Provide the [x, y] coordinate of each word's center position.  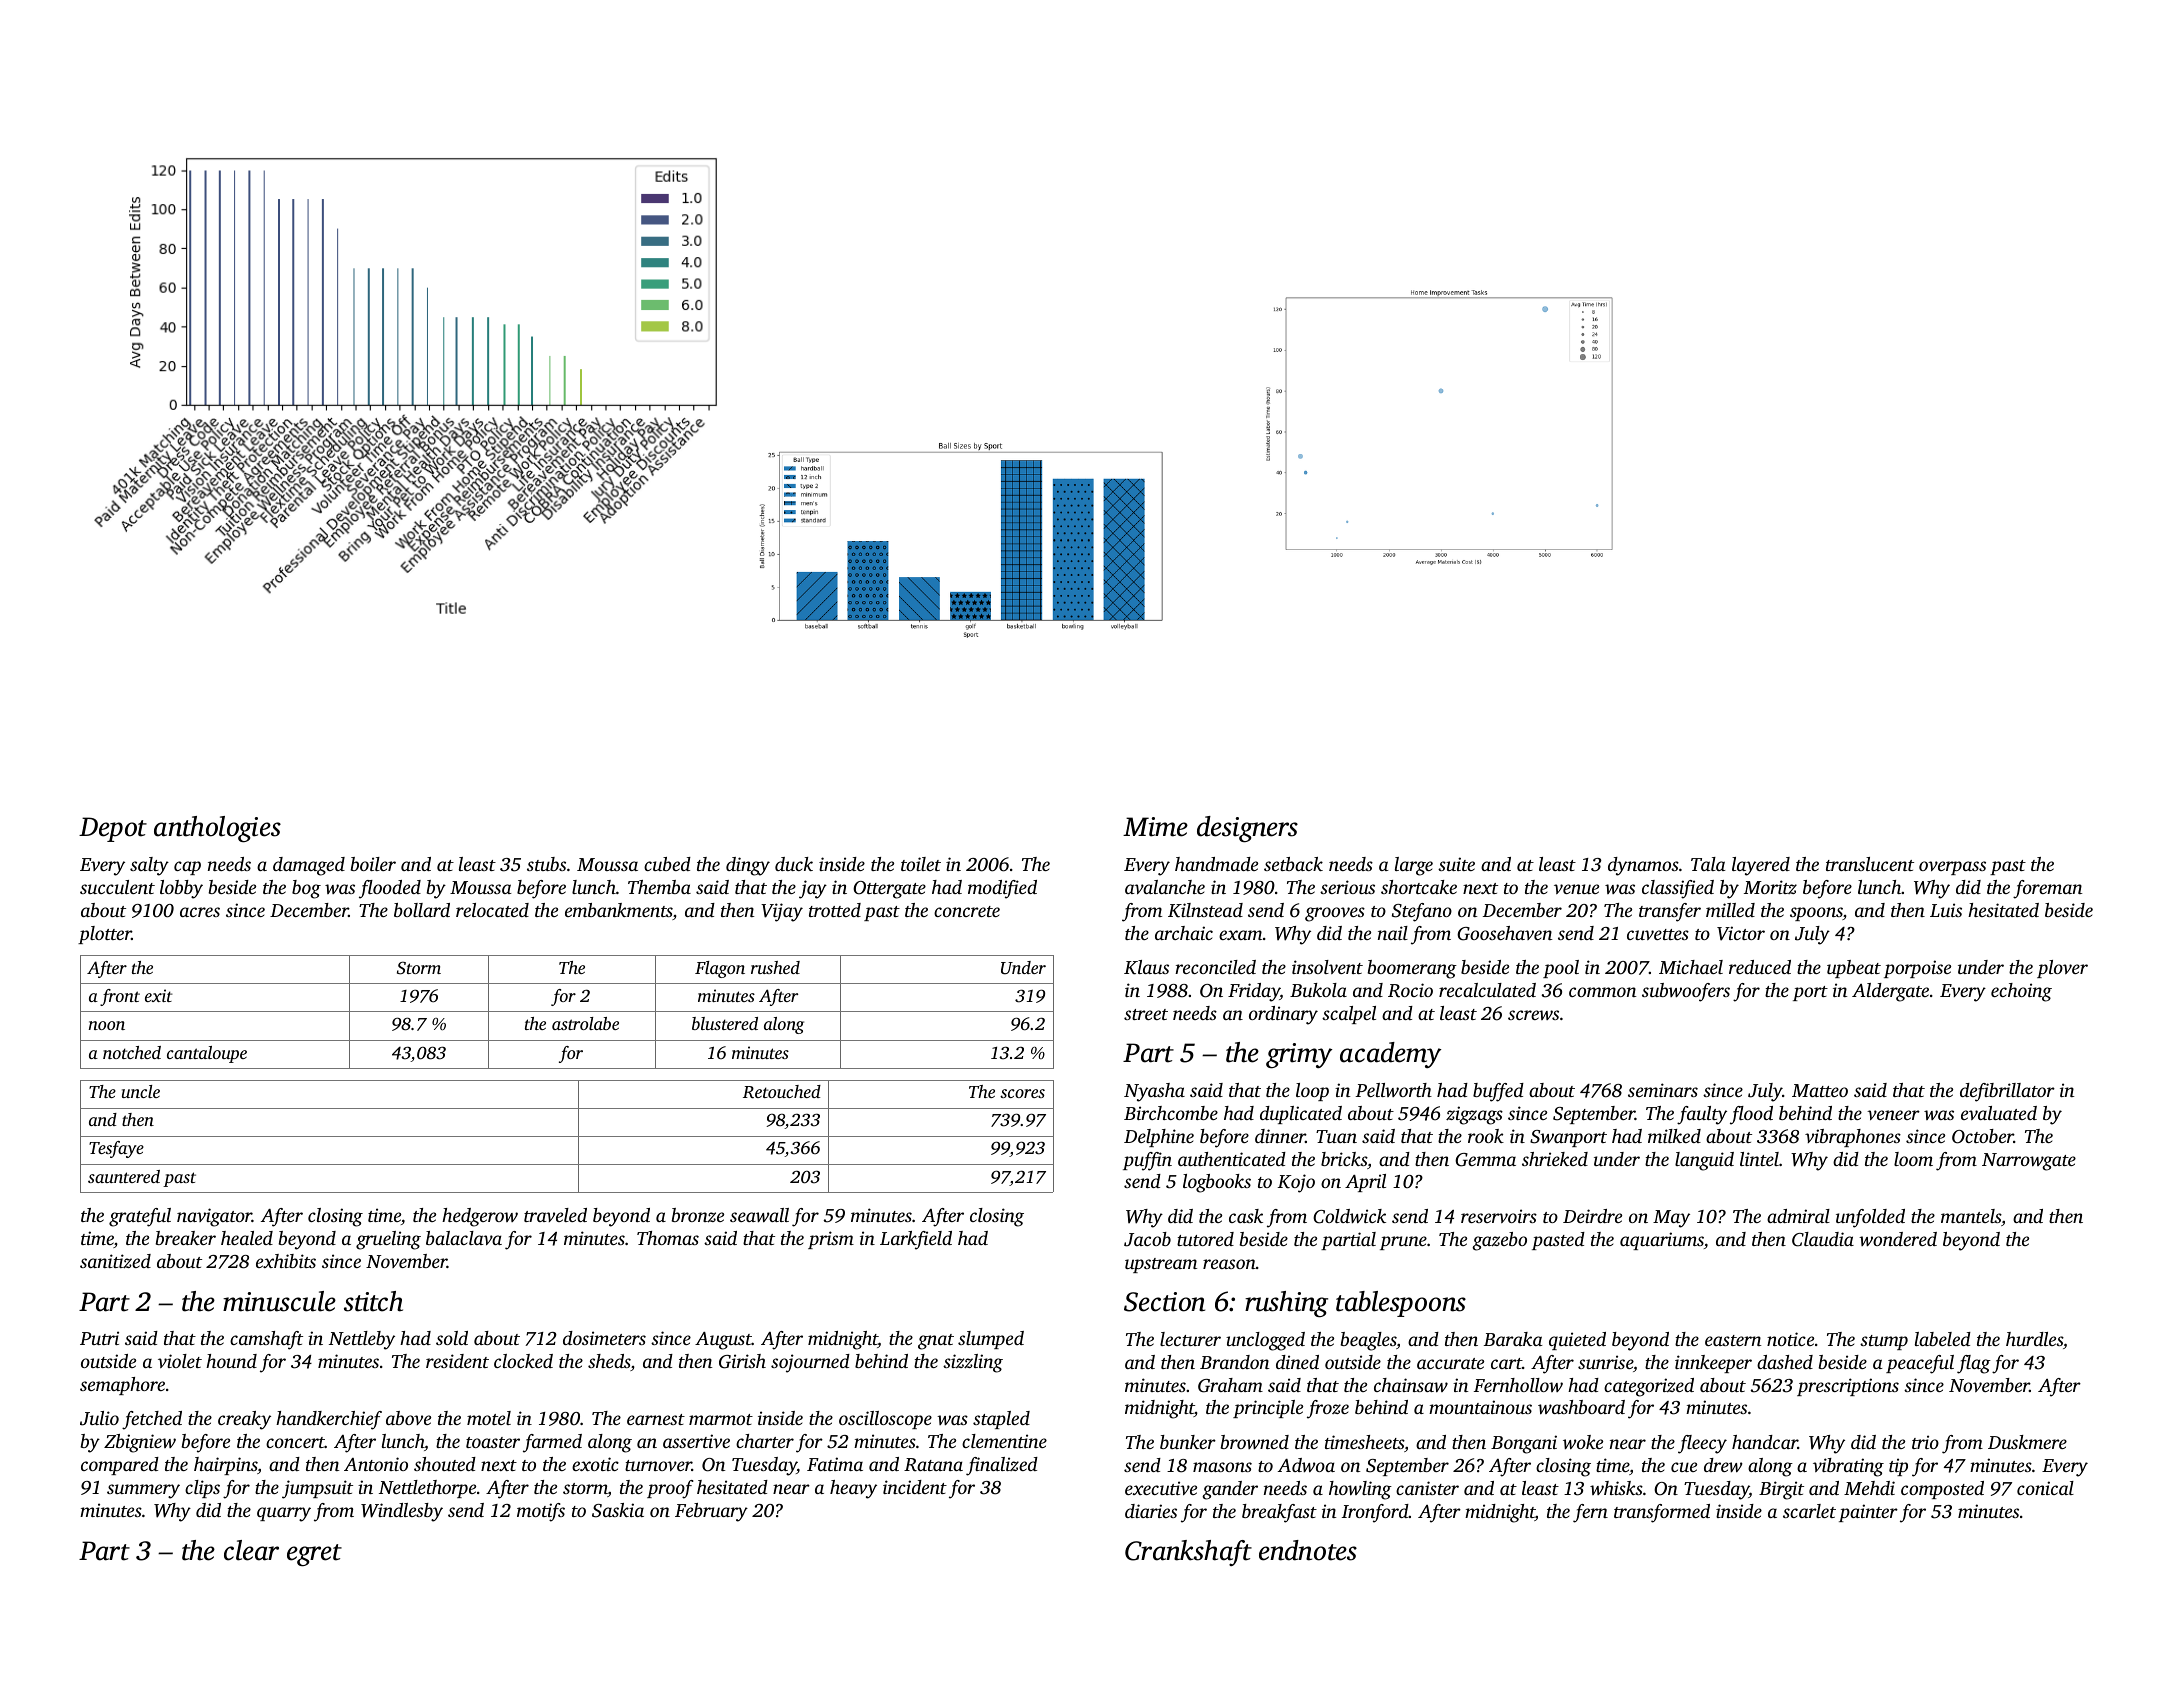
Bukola [1318, 990]
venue [1576, 889]
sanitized [115, 1261]
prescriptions [1848, 1387]
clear [251, 1550]
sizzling [973, 1363]
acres [200, 912]
